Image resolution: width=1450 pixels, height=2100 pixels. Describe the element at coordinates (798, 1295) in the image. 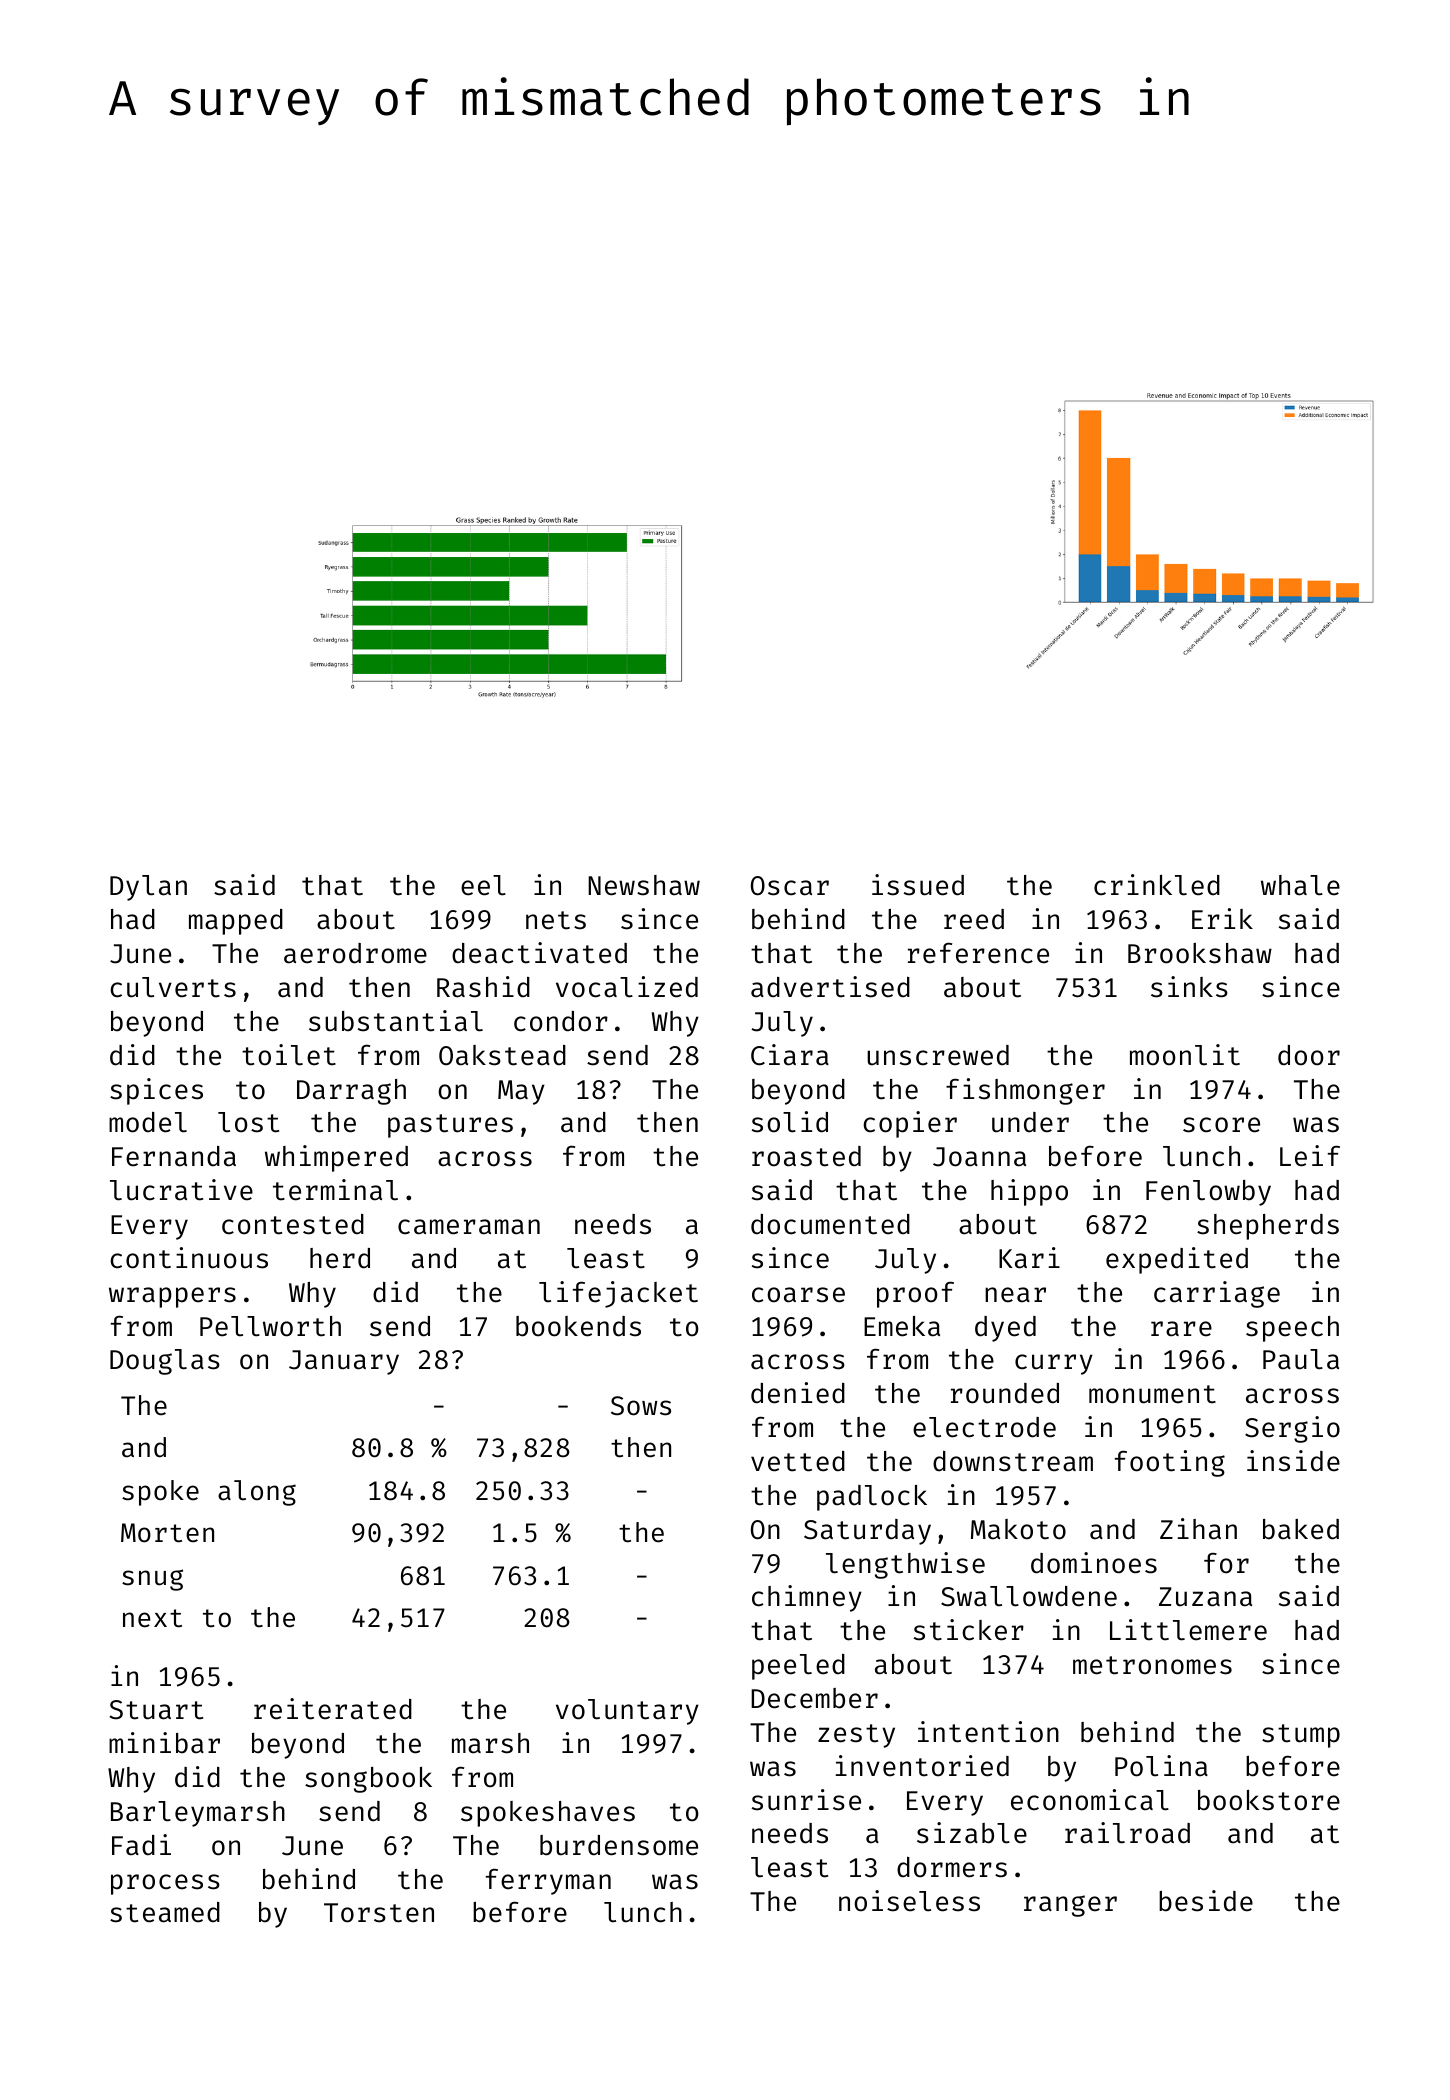

I see `coarse` at that location.
